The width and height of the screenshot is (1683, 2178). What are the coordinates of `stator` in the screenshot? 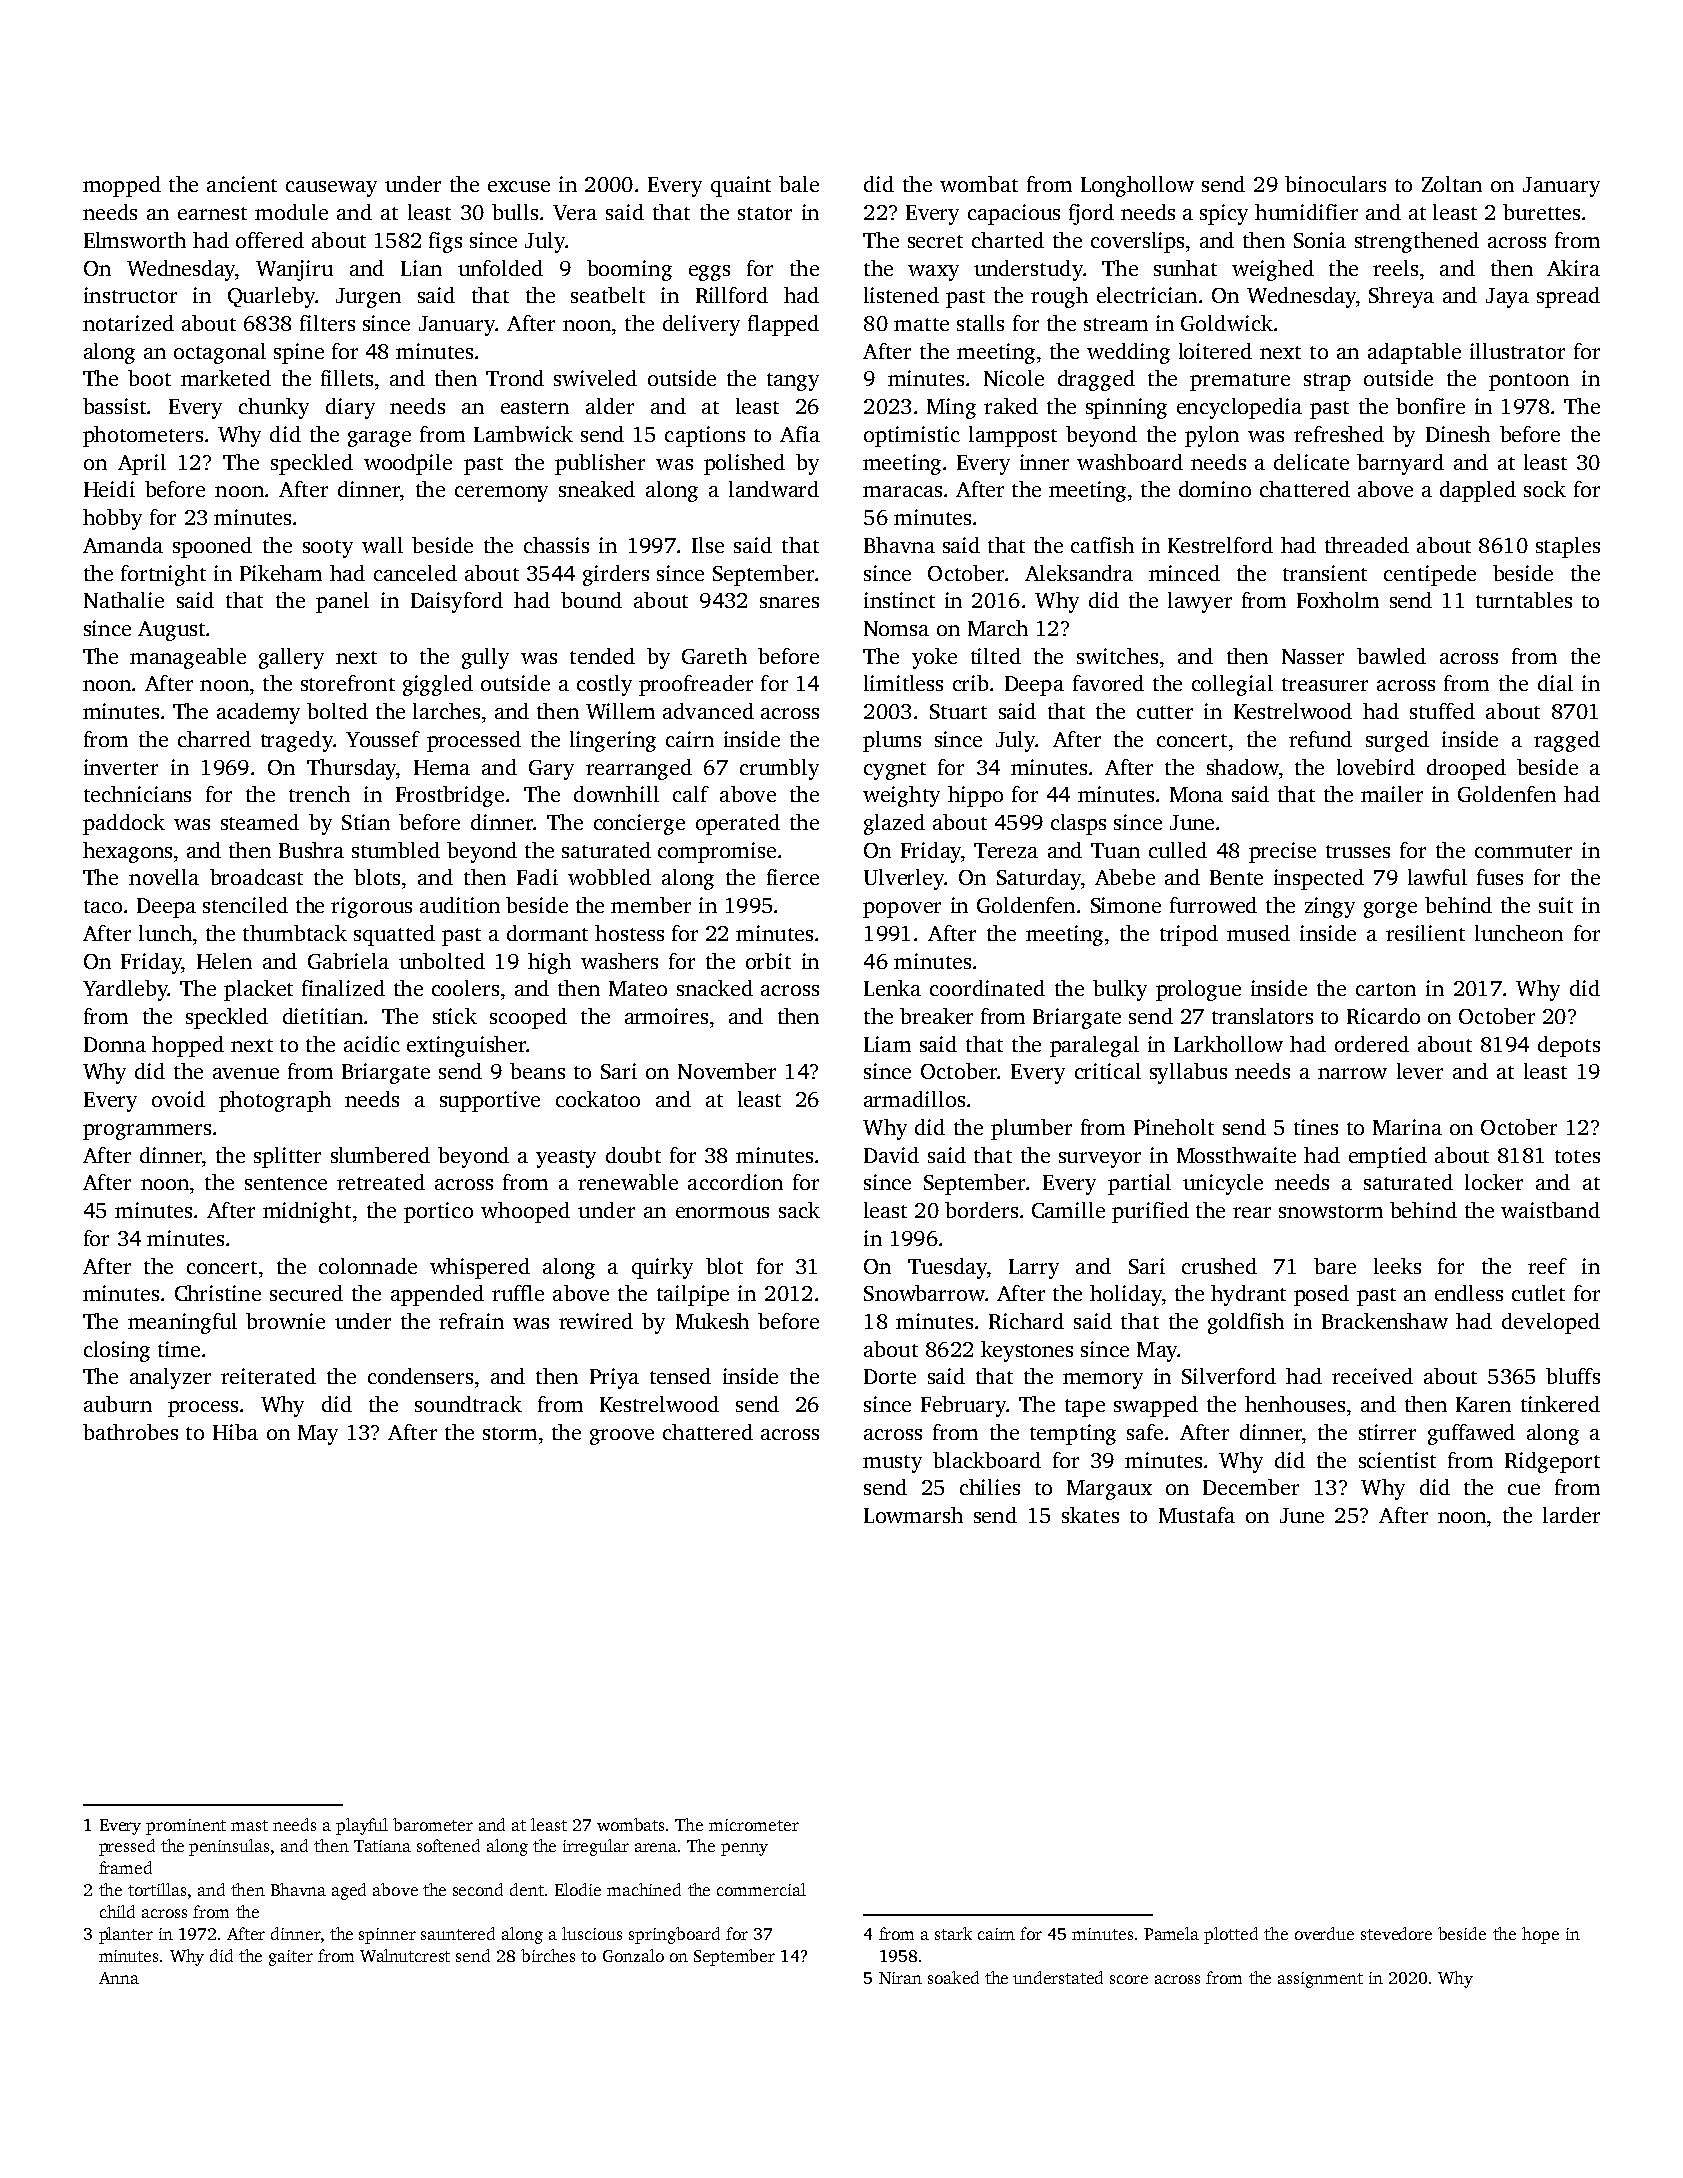 It's located at (765, 213).
